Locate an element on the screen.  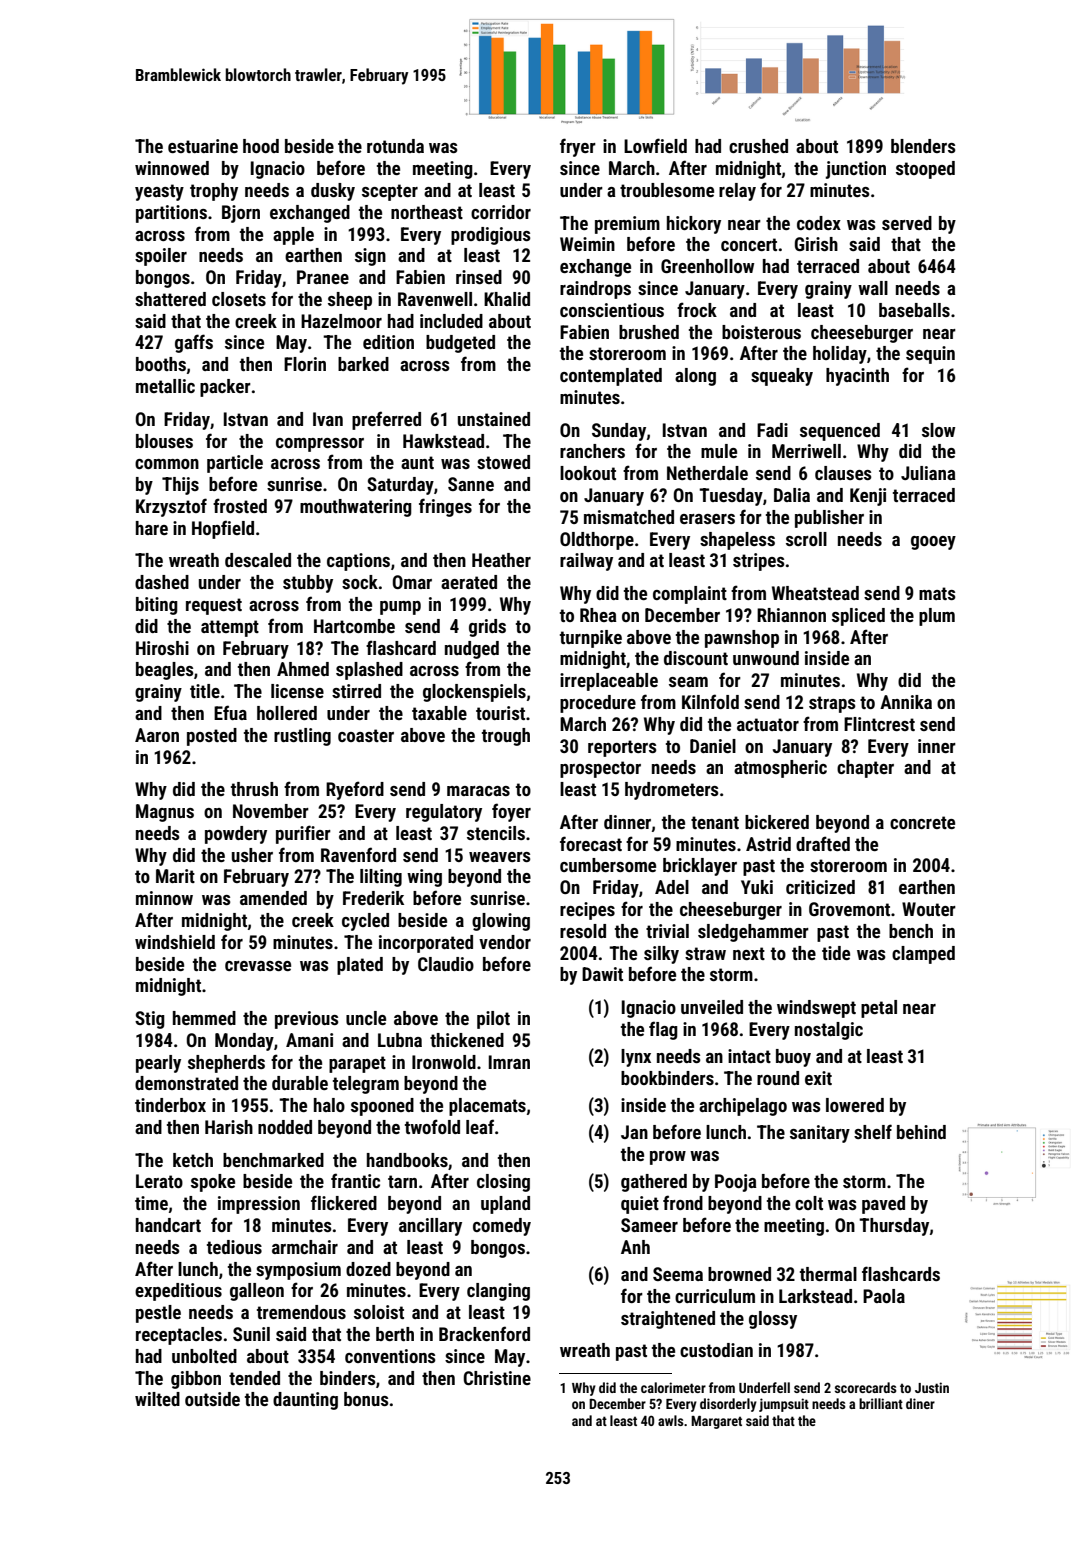
crushed is located at coordinates (758, 146).
